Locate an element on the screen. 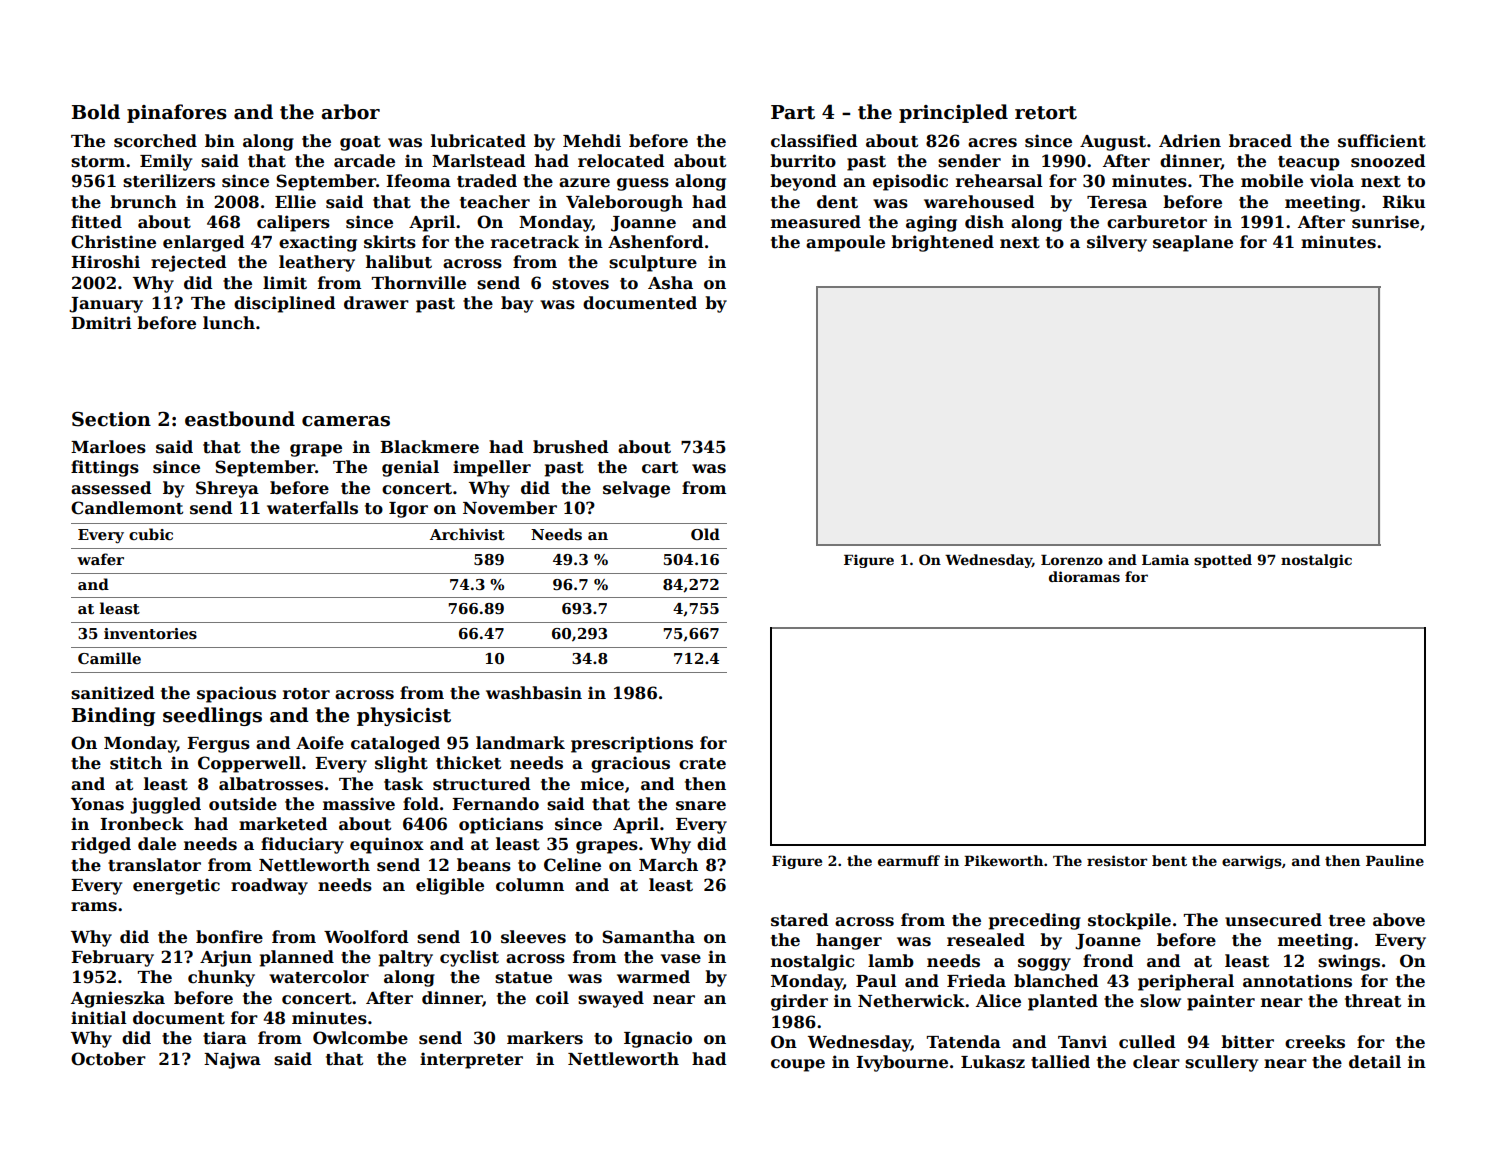 The height and width of the screenshot is (1156, 1497). dioramas is located at coordinates (1084, 576).
